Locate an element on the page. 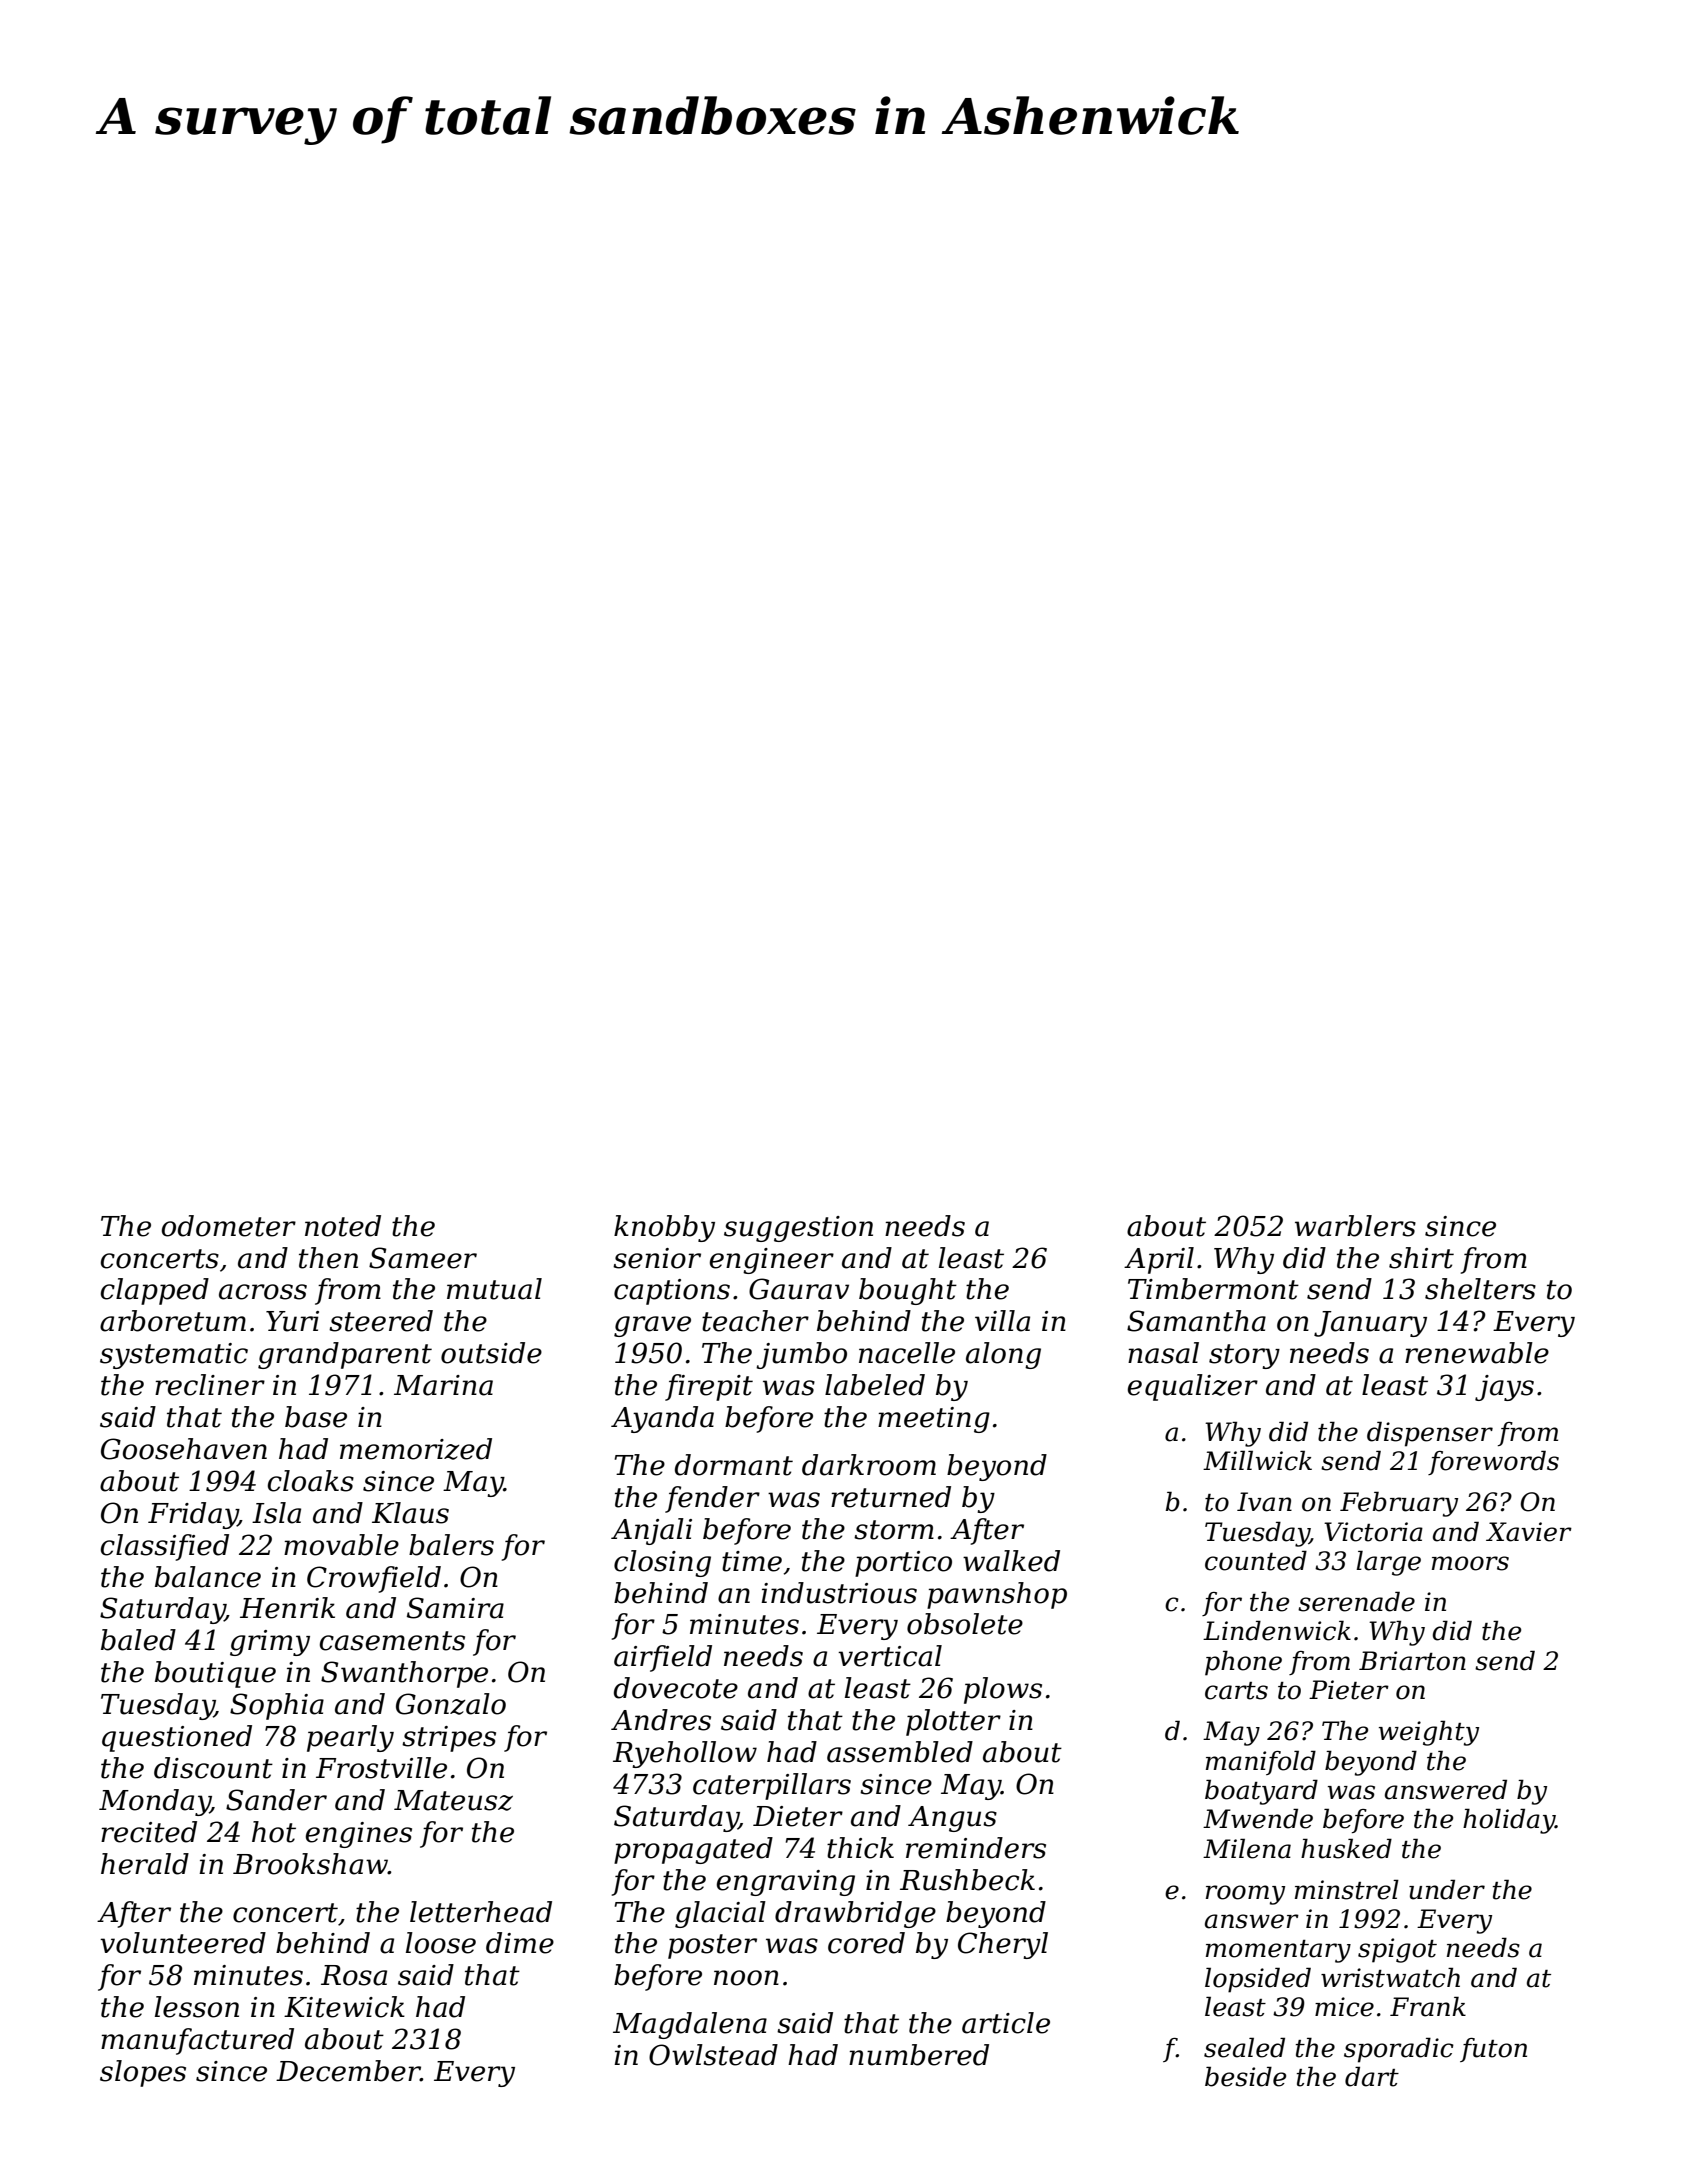 This image has height=2178, width=1683. knobby is located at coordinates (664, 1228).
